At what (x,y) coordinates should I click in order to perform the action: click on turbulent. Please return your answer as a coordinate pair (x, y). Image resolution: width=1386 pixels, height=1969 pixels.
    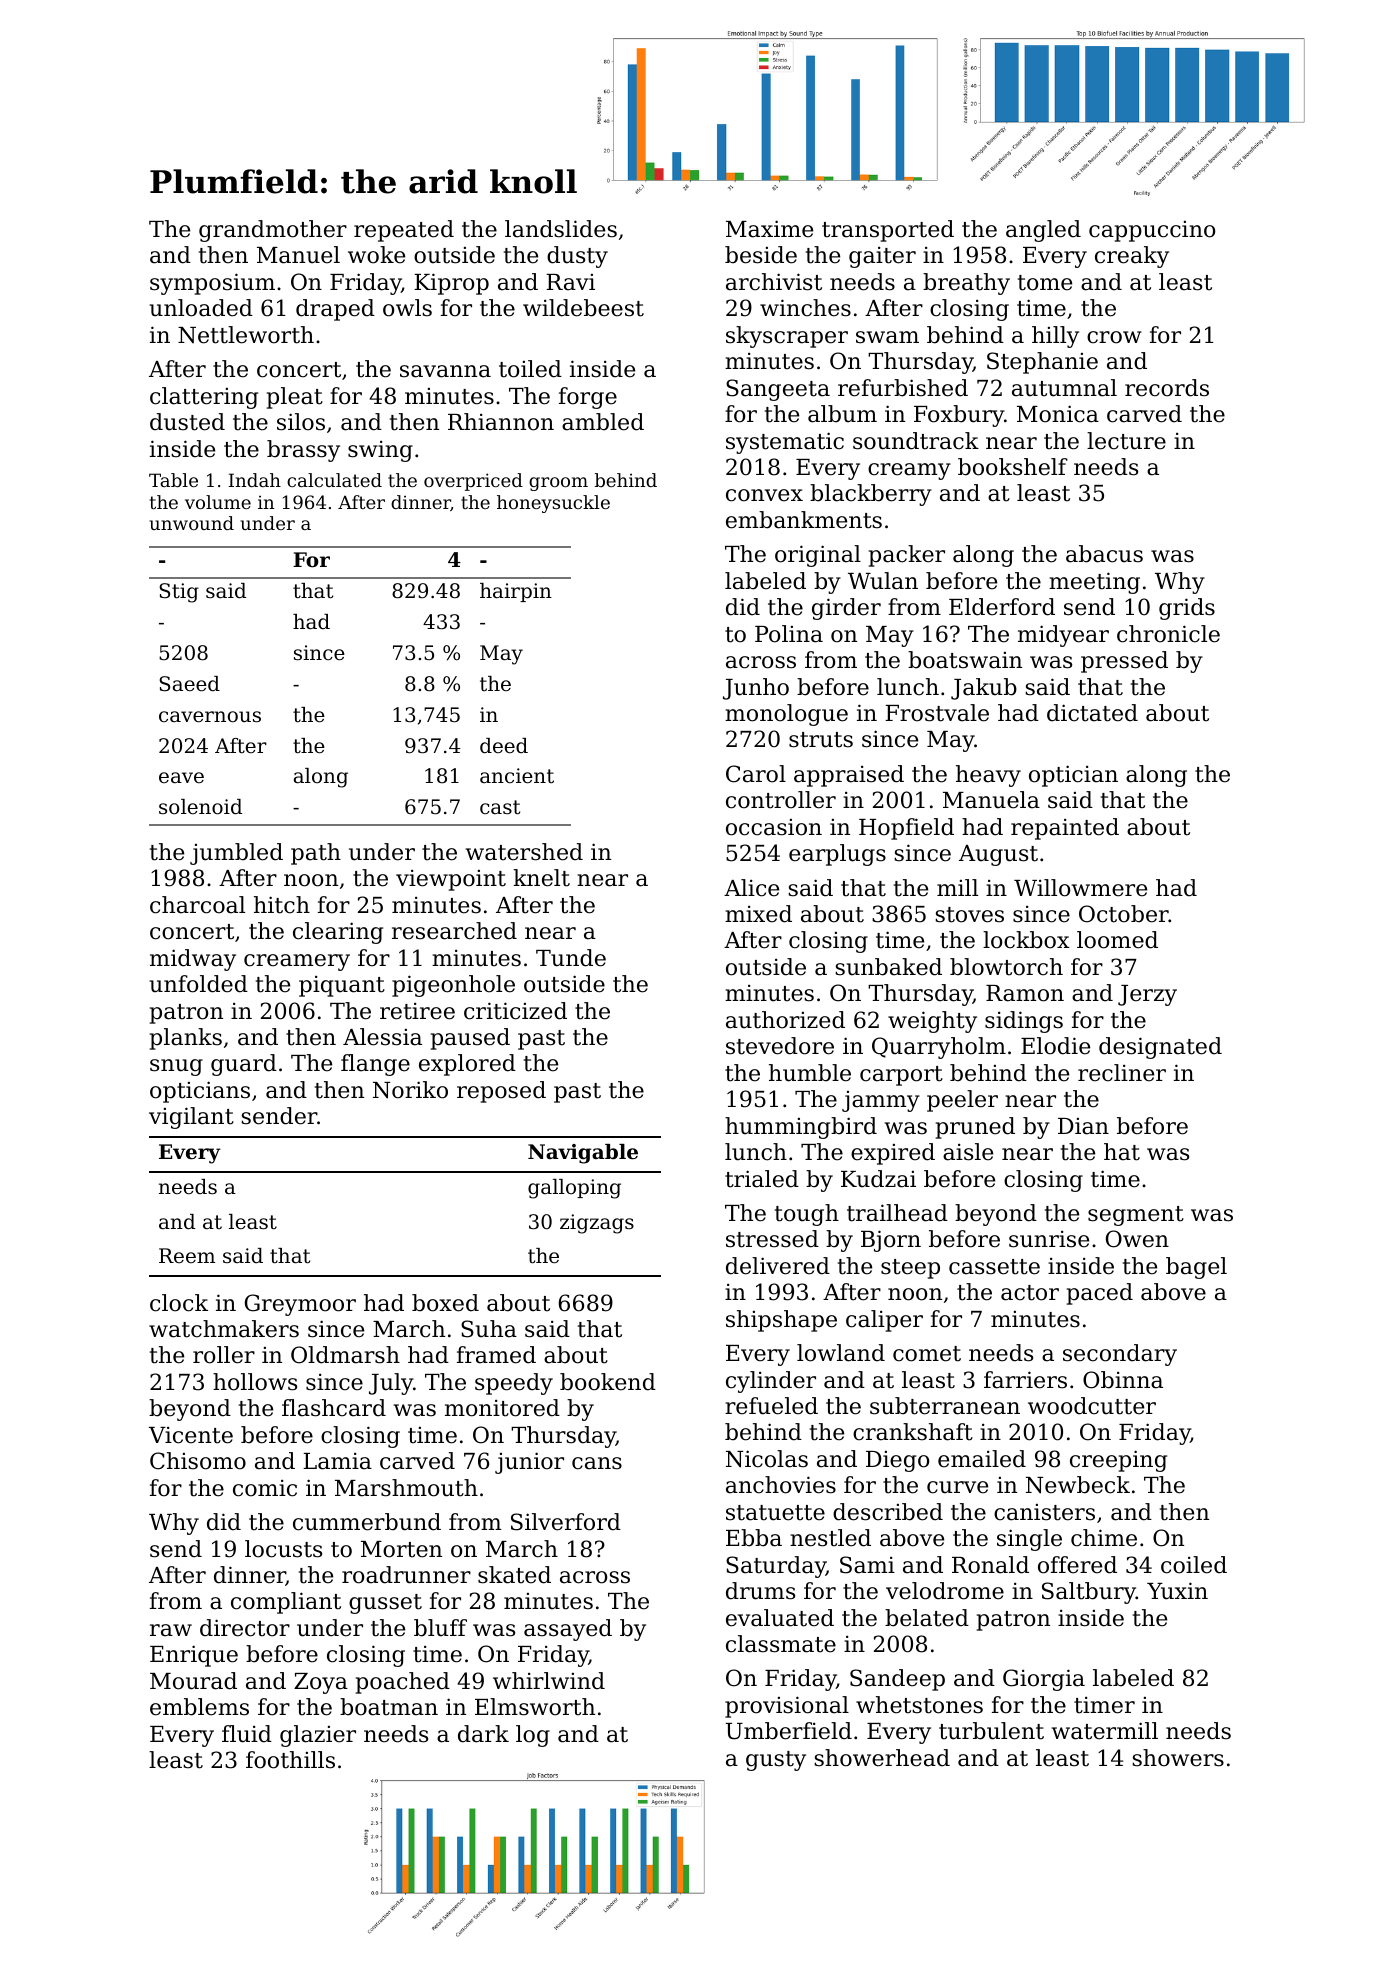
    Looking at the image, I should click on (991, 1731).
